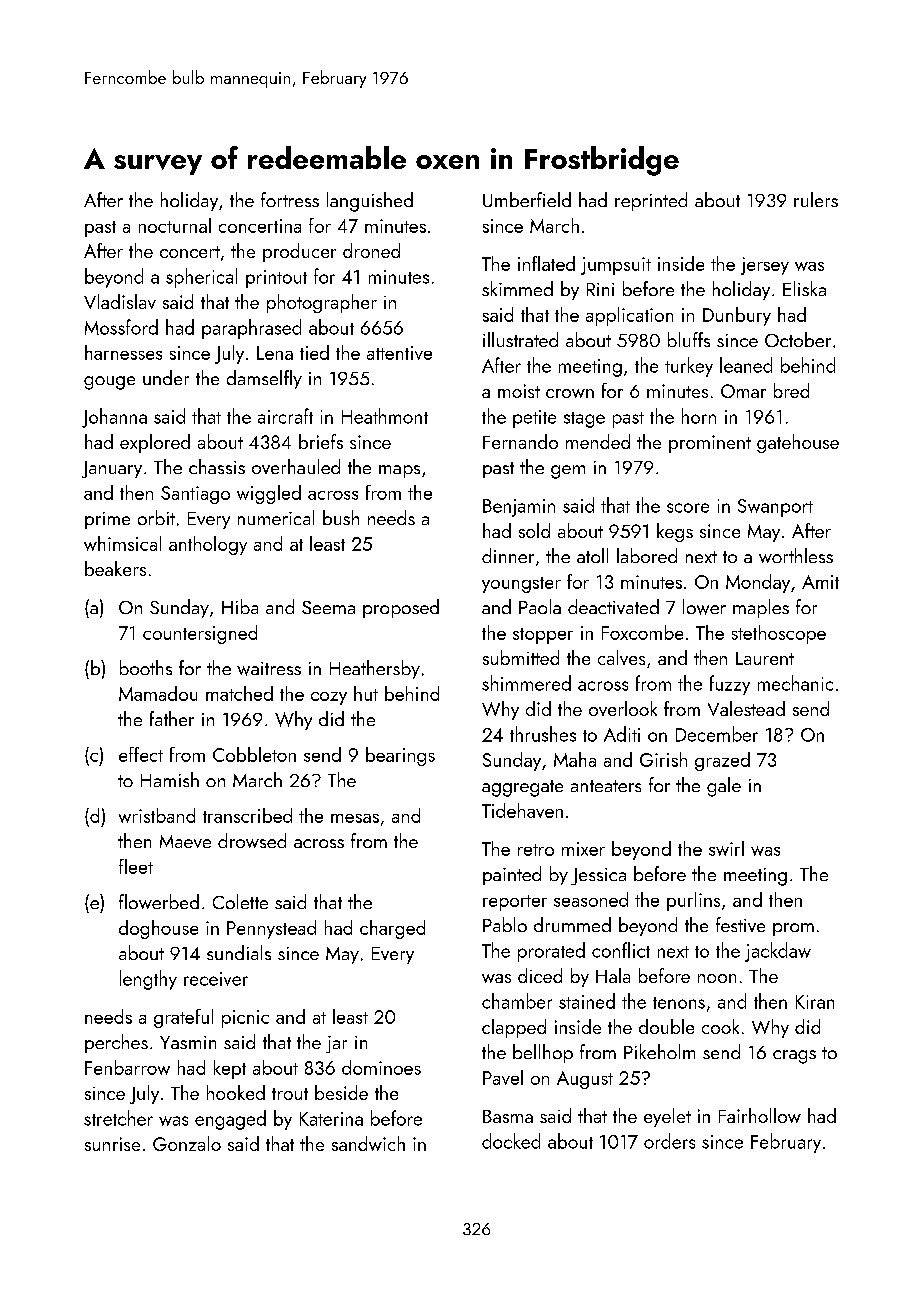 The height and width of the screenshot is (1311, 924). Describe the element at coordinates (514, 1028) in the screenshot. I see `clapped` at that location.
